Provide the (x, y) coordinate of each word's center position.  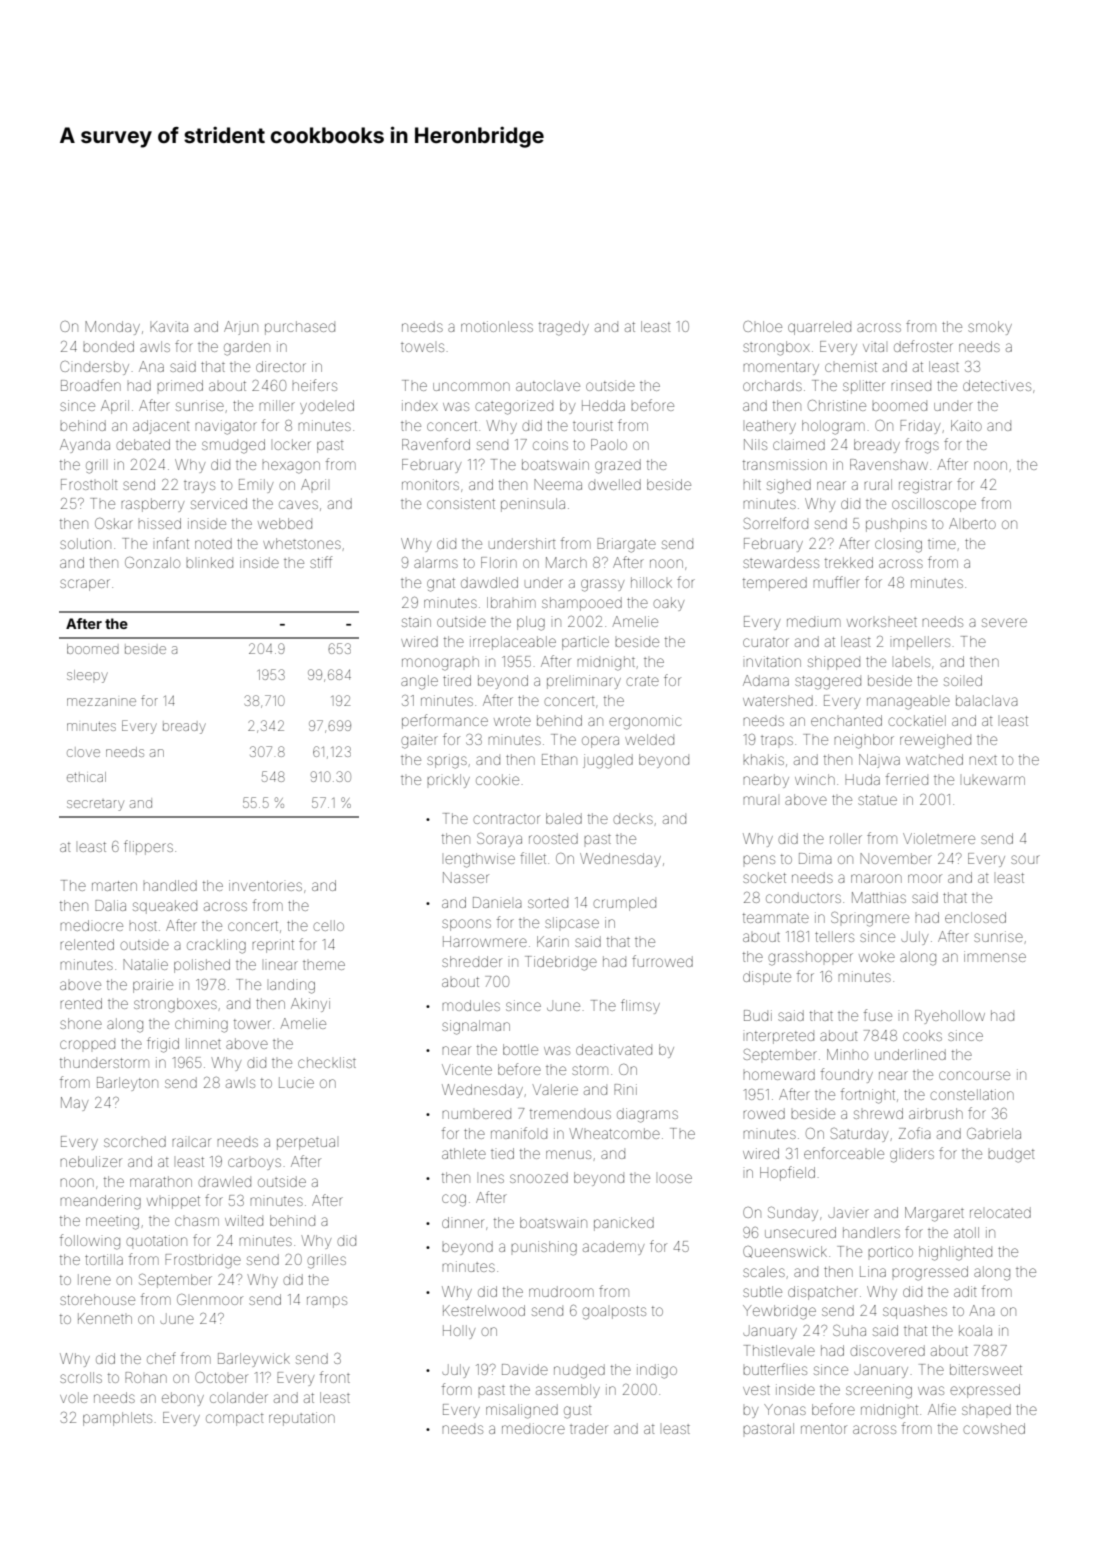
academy (613, 1248)
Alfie (942, 1409)
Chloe (762, 326)
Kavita (169, 326)
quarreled (819, 328)
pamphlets (117, 1419)
